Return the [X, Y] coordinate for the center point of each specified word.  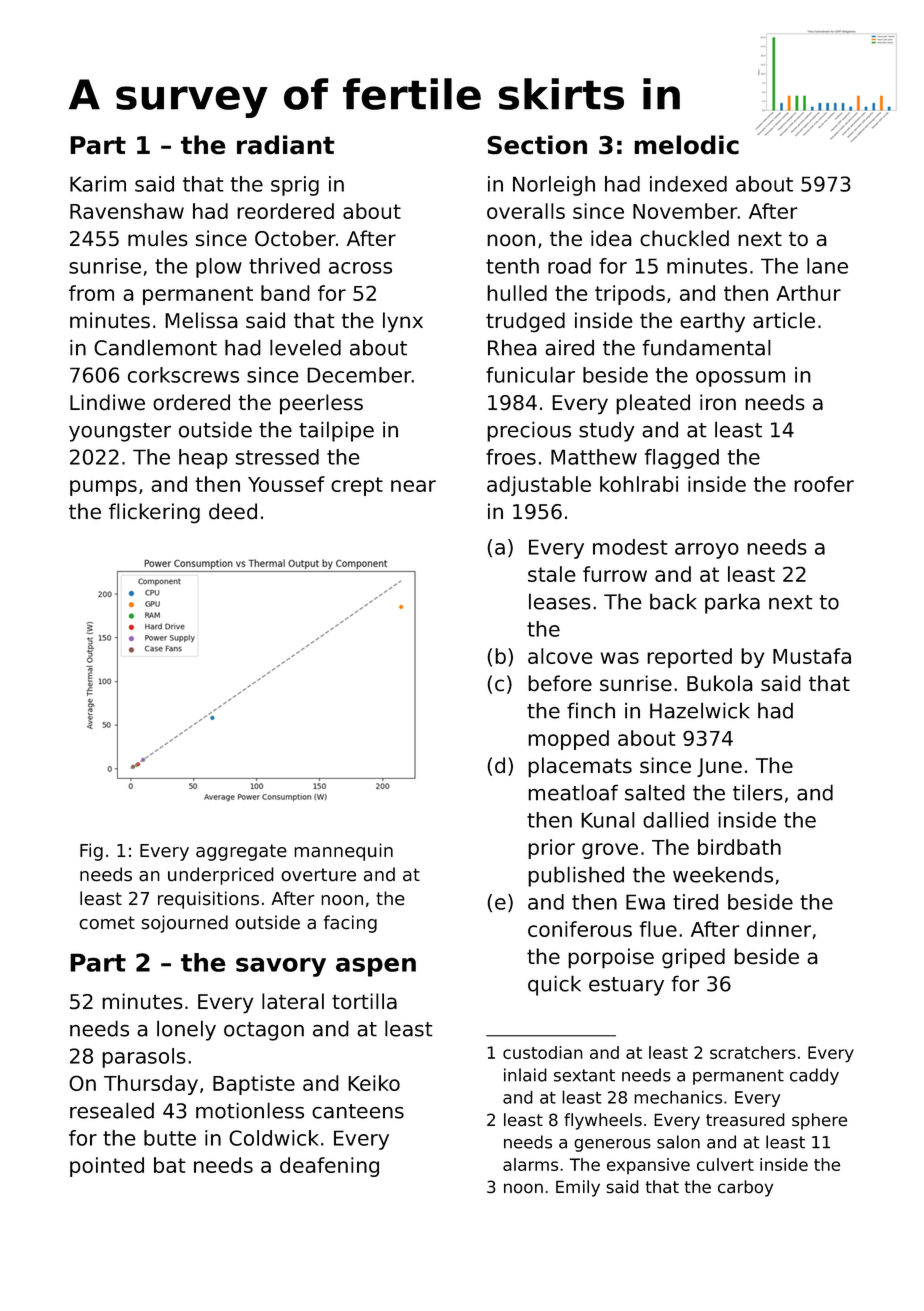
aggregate [241, 852]
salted [655, 792]
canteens [358, 1111]
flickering [154, 513]
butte [170, 1138]
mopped [568, 740]
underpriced [221, 876]
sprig [295, 186]
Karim [98, 184]
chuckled [684, 238]
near [413, 486]
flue [658, 929]
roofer [824, 484]
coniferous [580, 929]
